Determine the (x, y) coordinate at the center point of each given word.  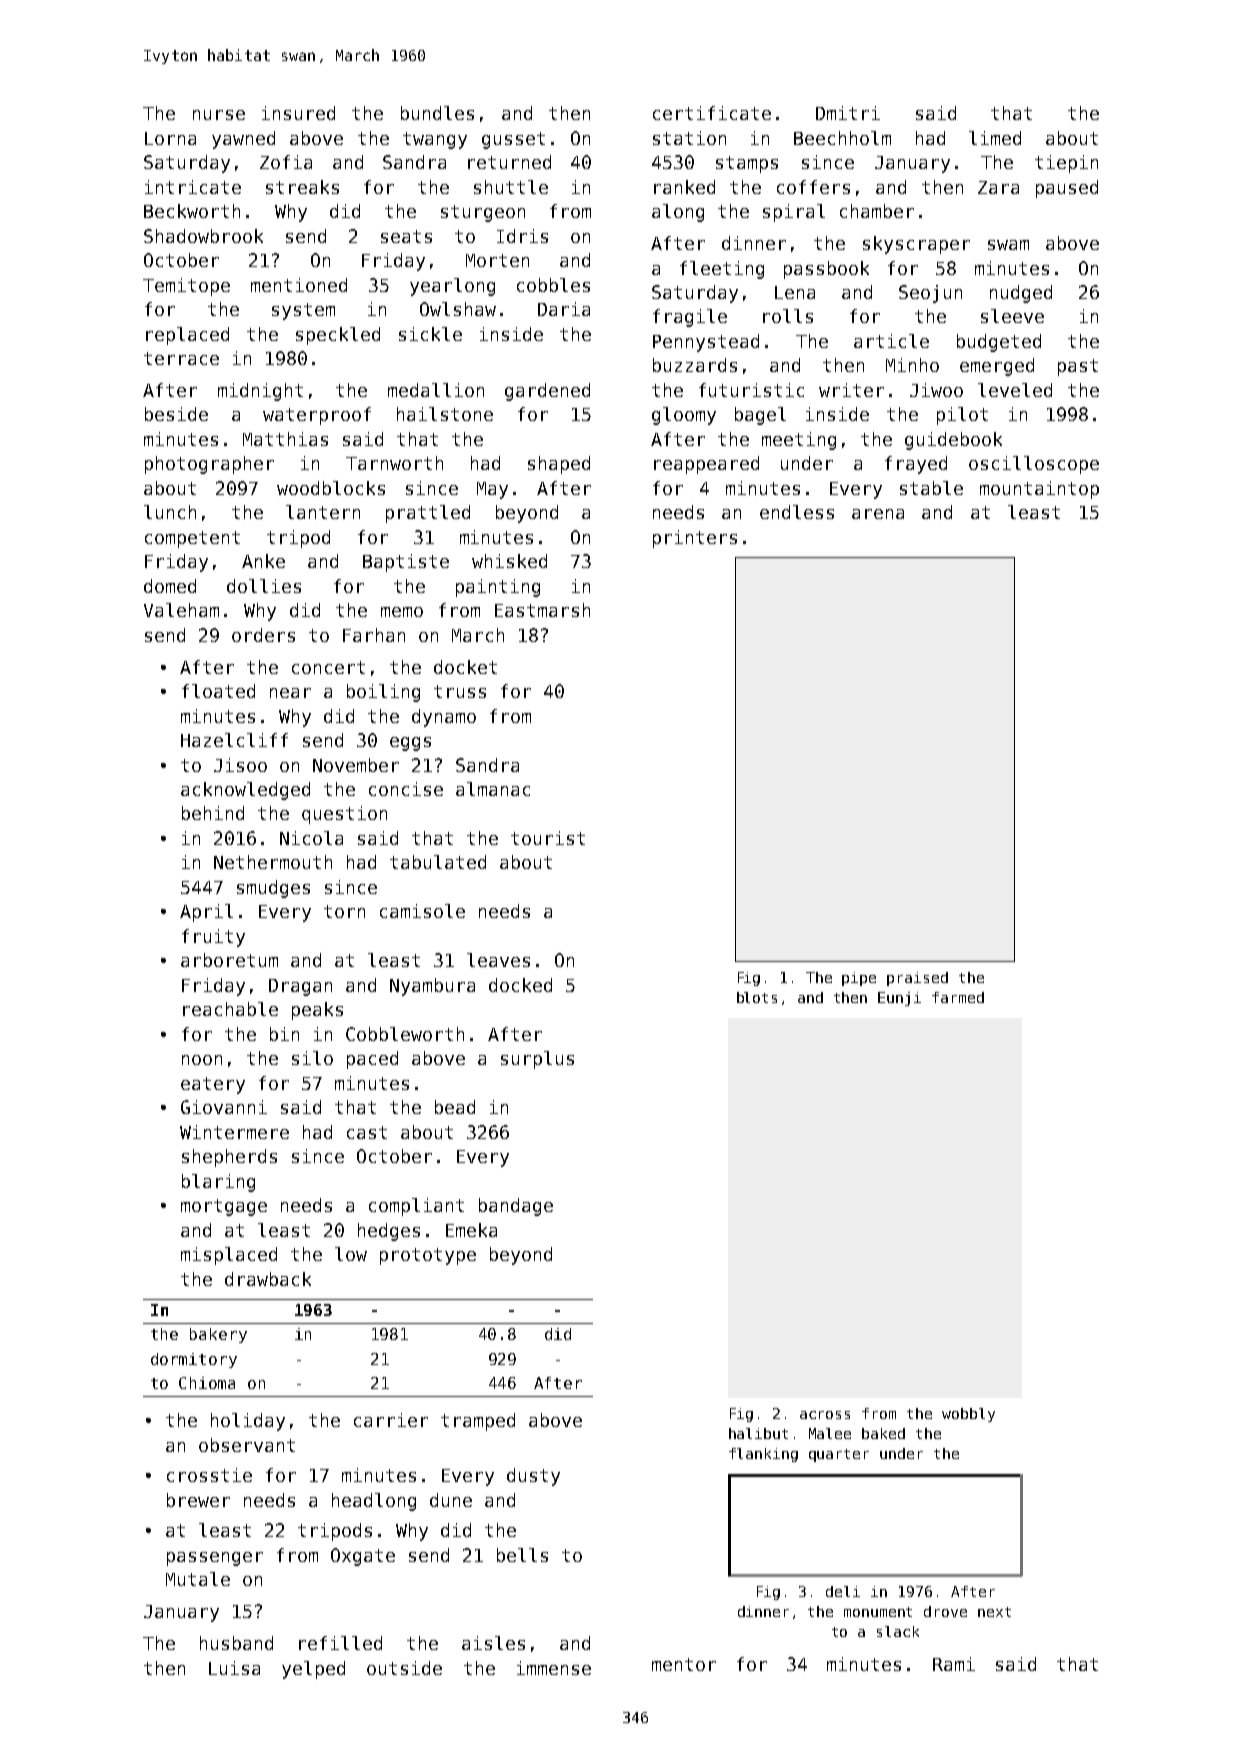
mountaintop (1039, 490)
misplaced (229, 1256)
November (356, 765)
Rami (954, 1664)
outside (404, 1668)
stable (931, 488)
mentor (684, 1664)
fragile (690, 318)
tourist (548, 838)
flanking (763, 1455)
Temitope (186, 287)
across (825, 1415)
